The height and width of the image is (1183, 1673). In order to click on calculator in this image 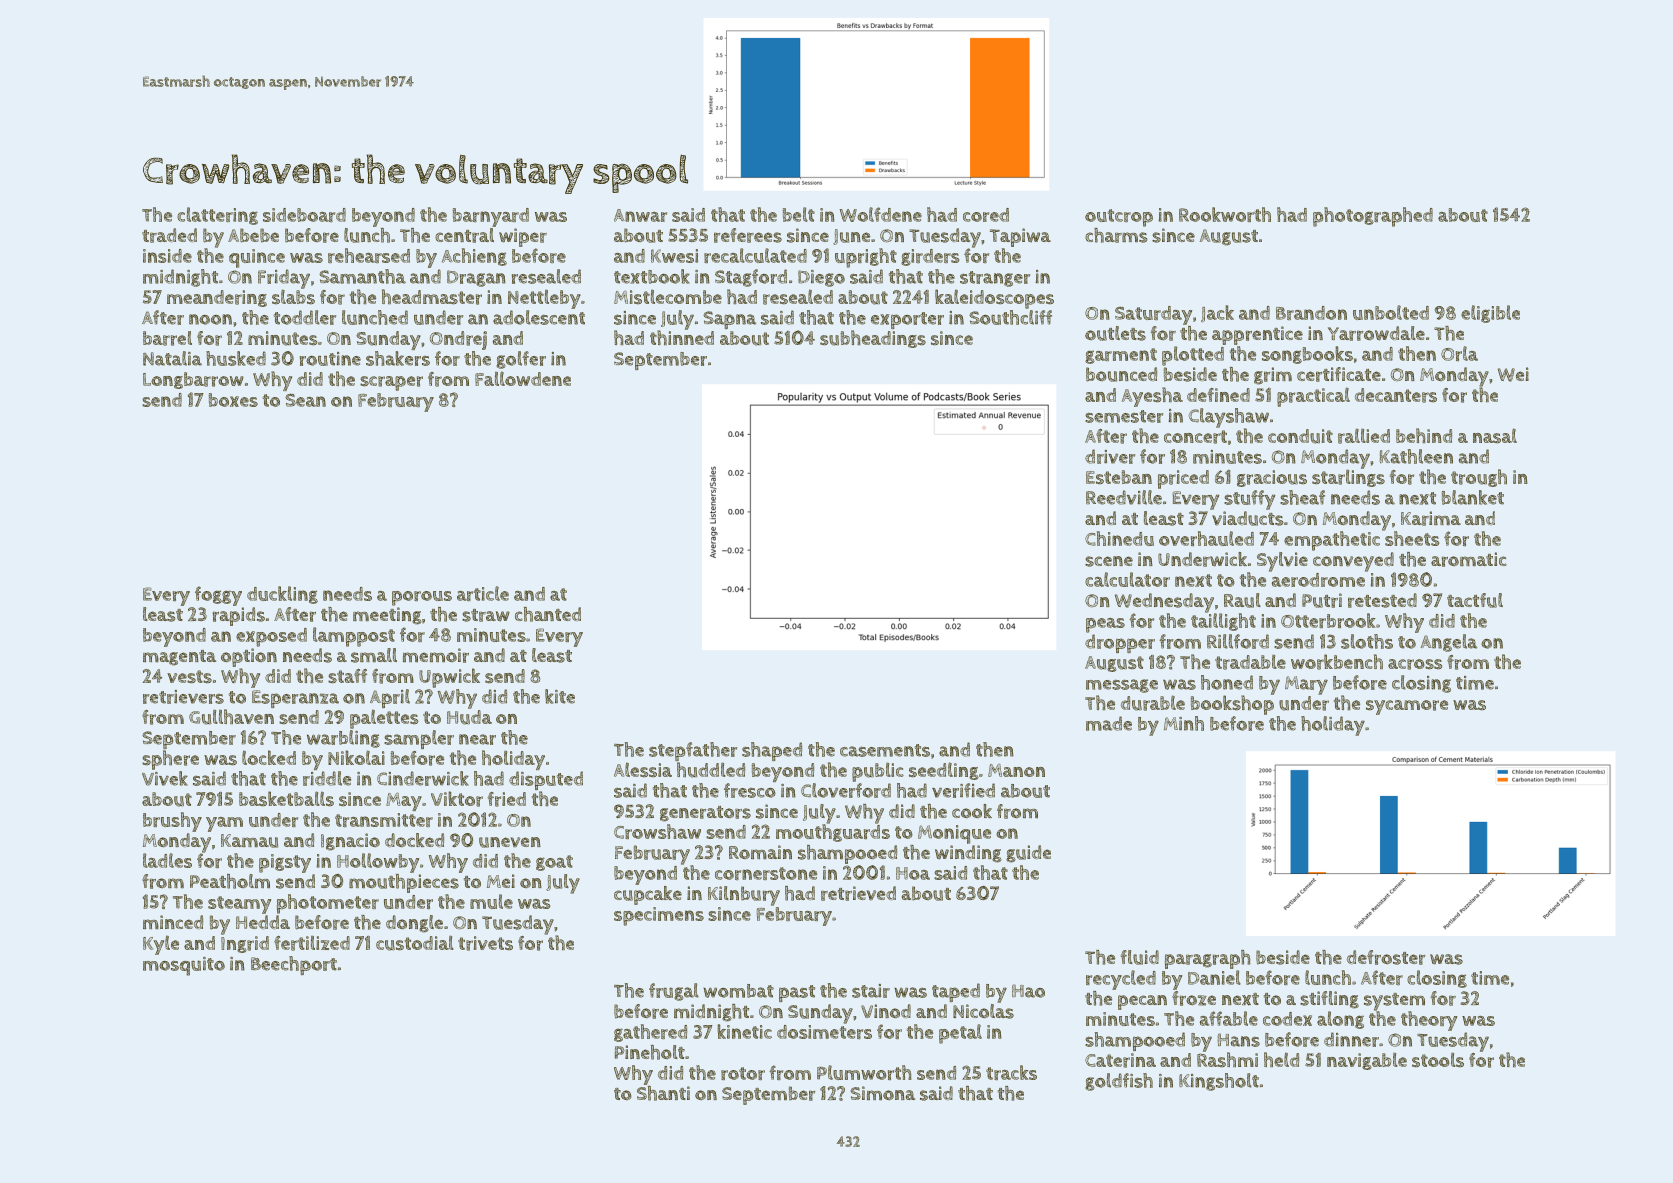, I will do `click(1127, 579)`.
